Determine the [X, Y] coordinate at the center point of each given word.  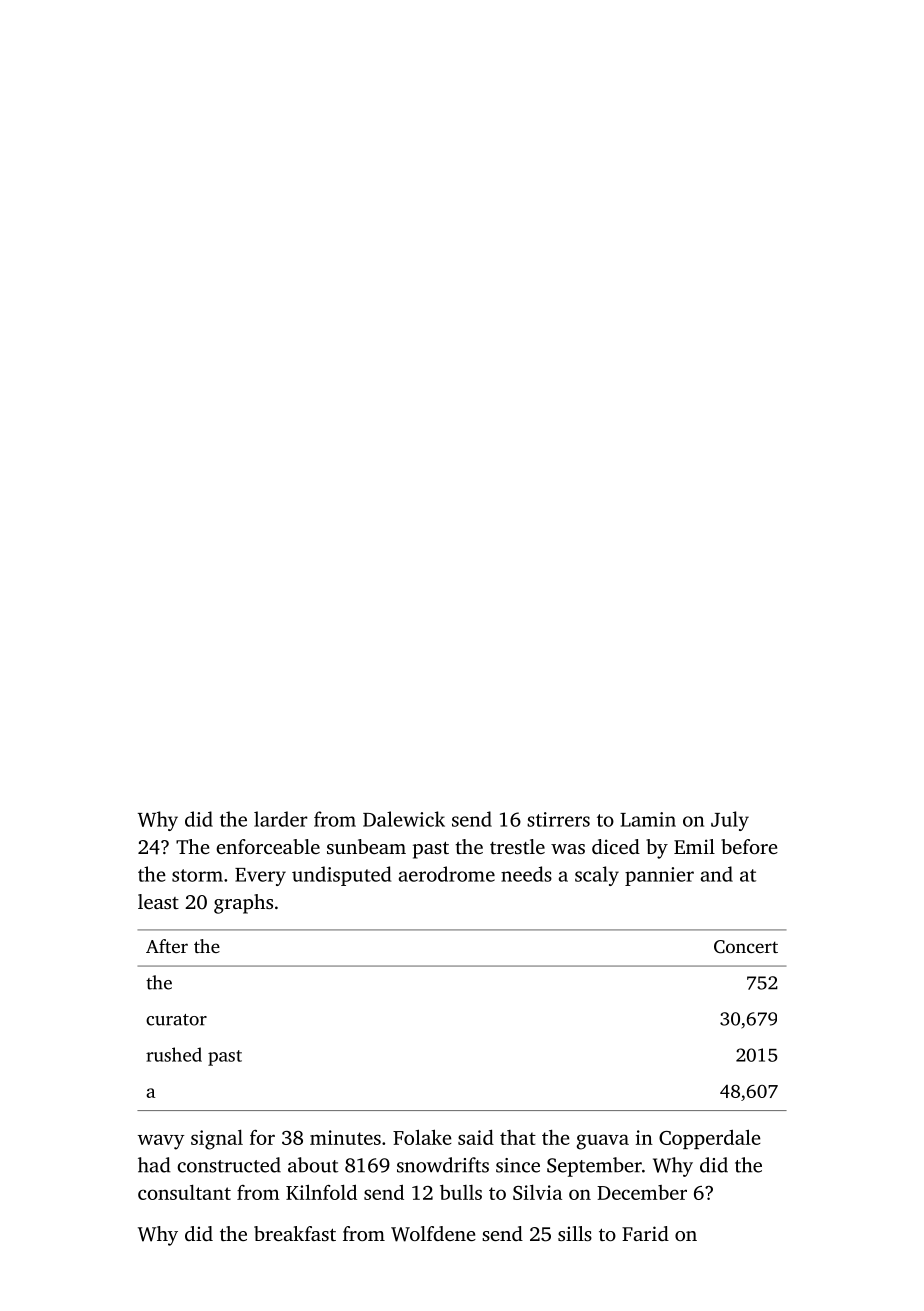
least [158, 901]
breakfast [295, 1233]
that [518, 1137]
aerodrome [447, 874]
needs [526, 874]
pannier [659, 876]
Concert [746, 947]
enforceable [268, 846]
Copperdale [709, 1139]
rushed [174, 1054]
